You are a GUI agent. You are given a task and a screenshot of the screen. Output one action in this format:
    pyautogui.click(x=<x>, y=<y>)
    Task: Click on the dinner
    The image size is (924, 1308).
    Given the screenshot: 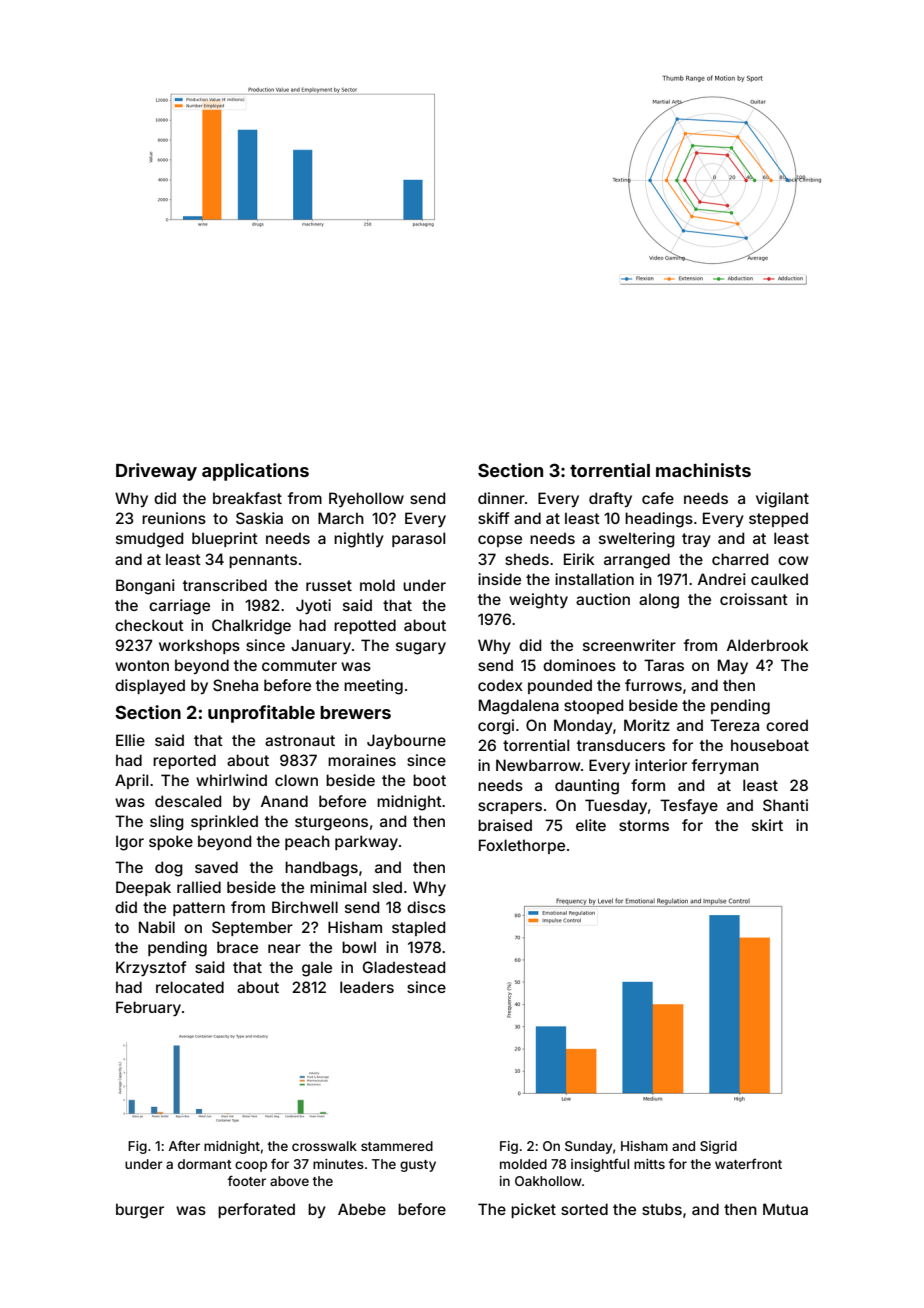 What is the action you would take?
    pyautogui.click(x=501, y=498)
